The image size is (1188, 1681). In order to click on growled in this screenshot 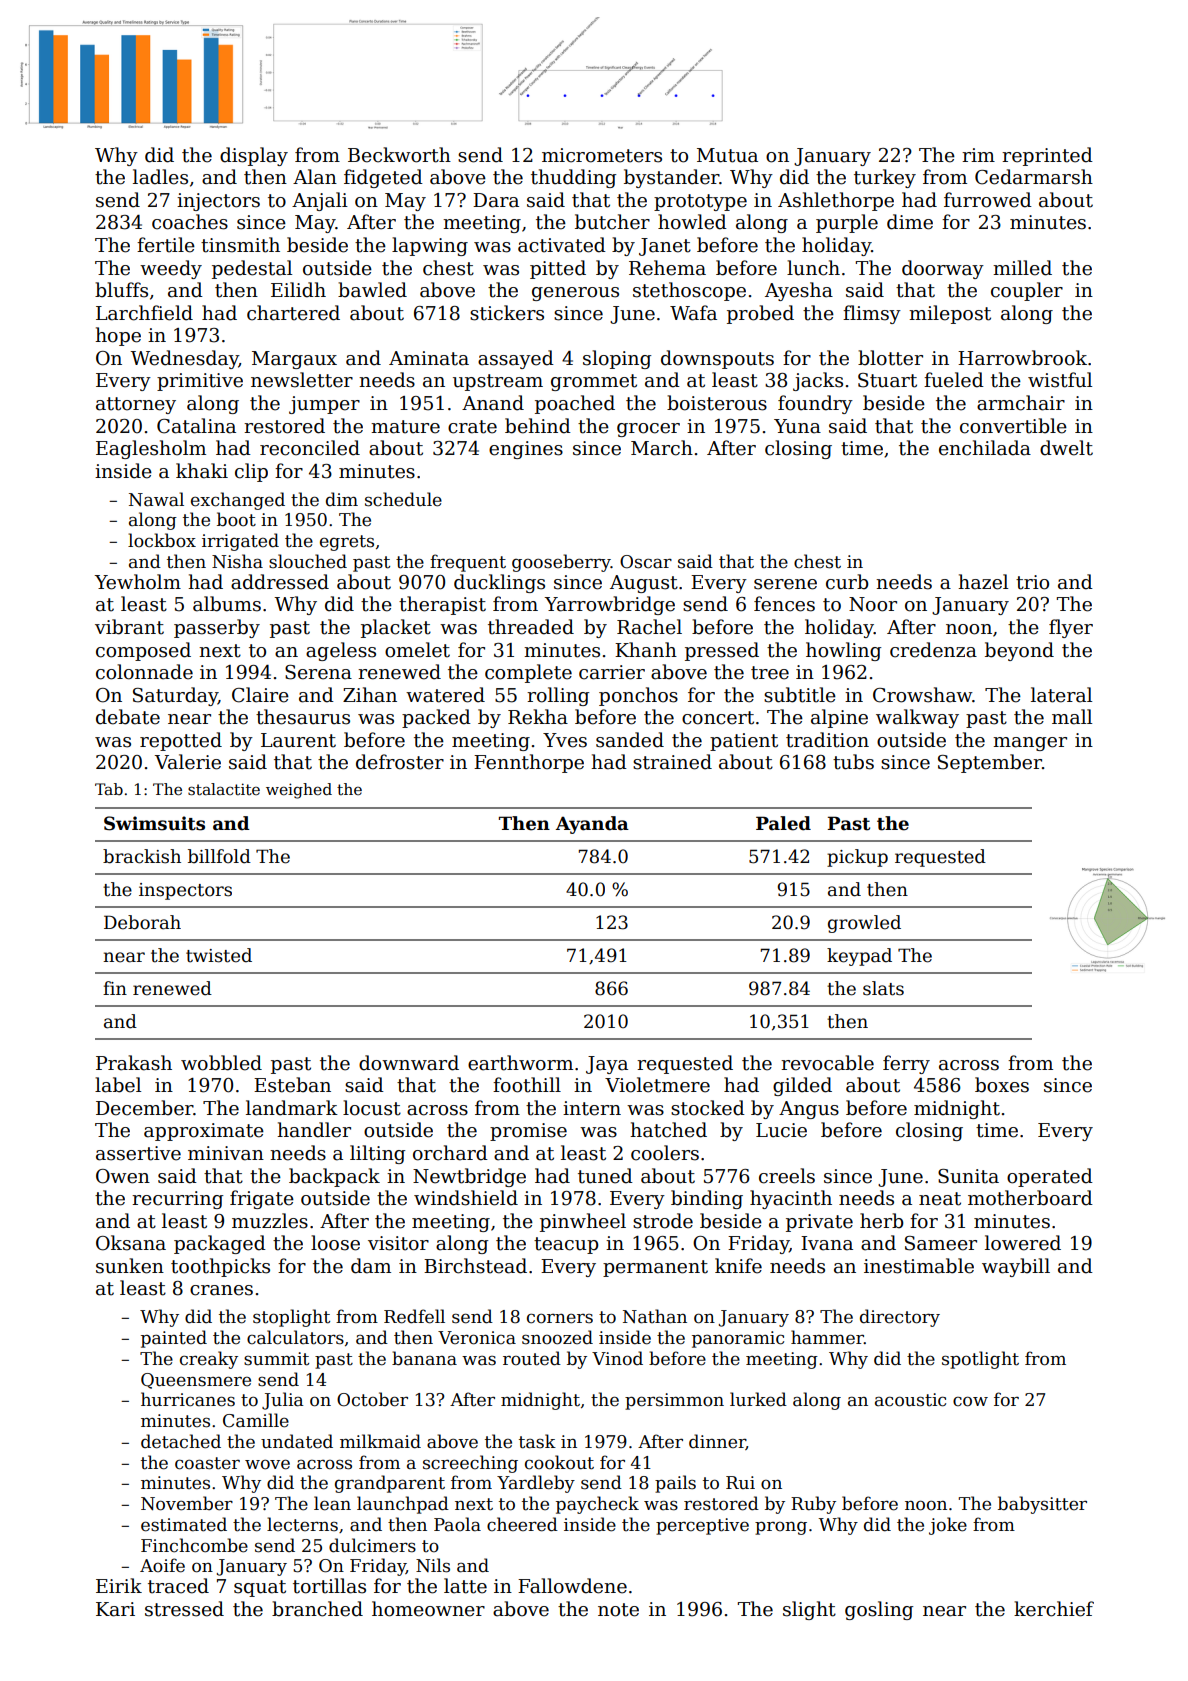, I will do `click(864, 924)`.
